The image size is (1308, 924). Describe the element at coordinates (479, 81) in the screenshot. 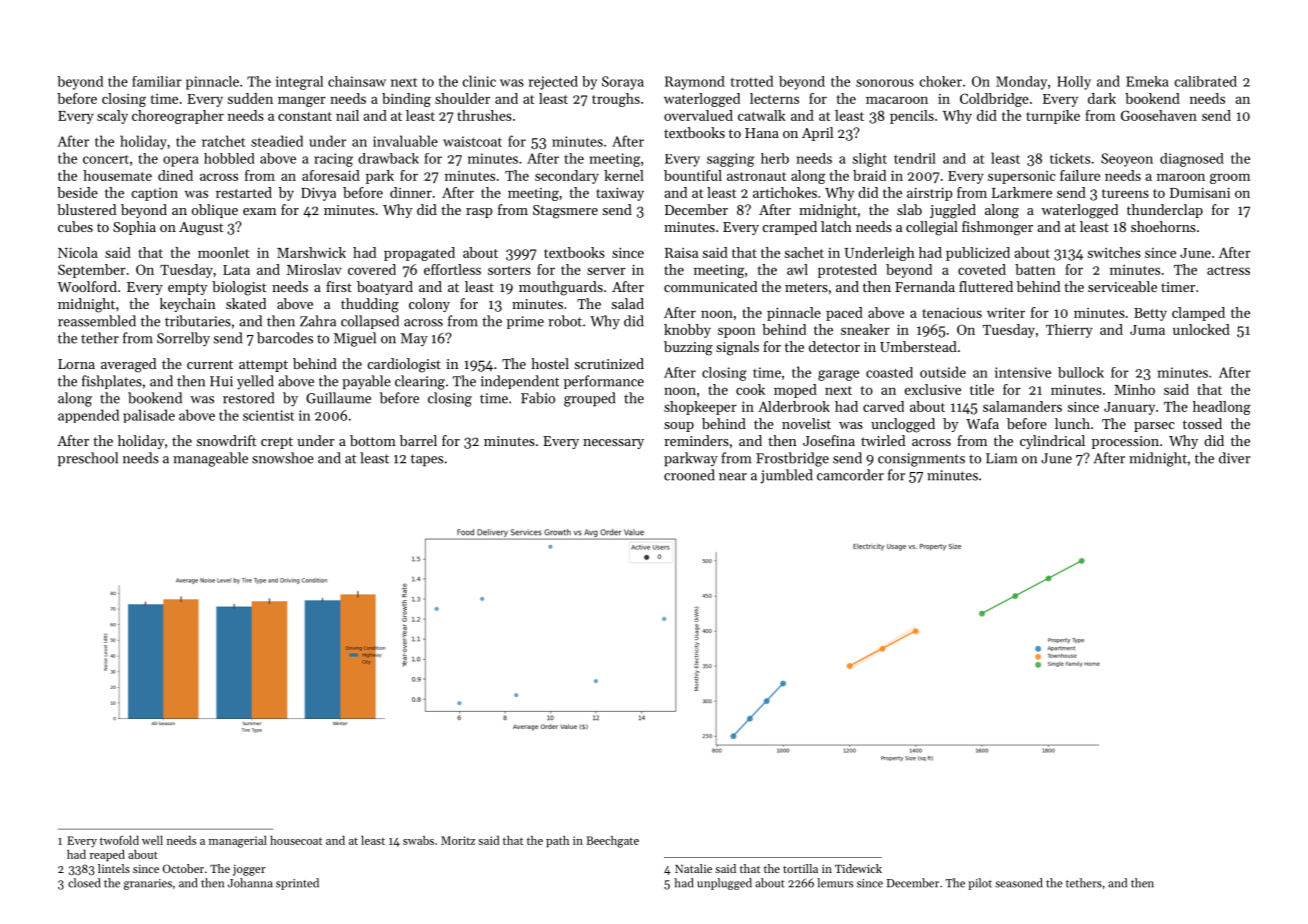

I see `clinic` at that location.
